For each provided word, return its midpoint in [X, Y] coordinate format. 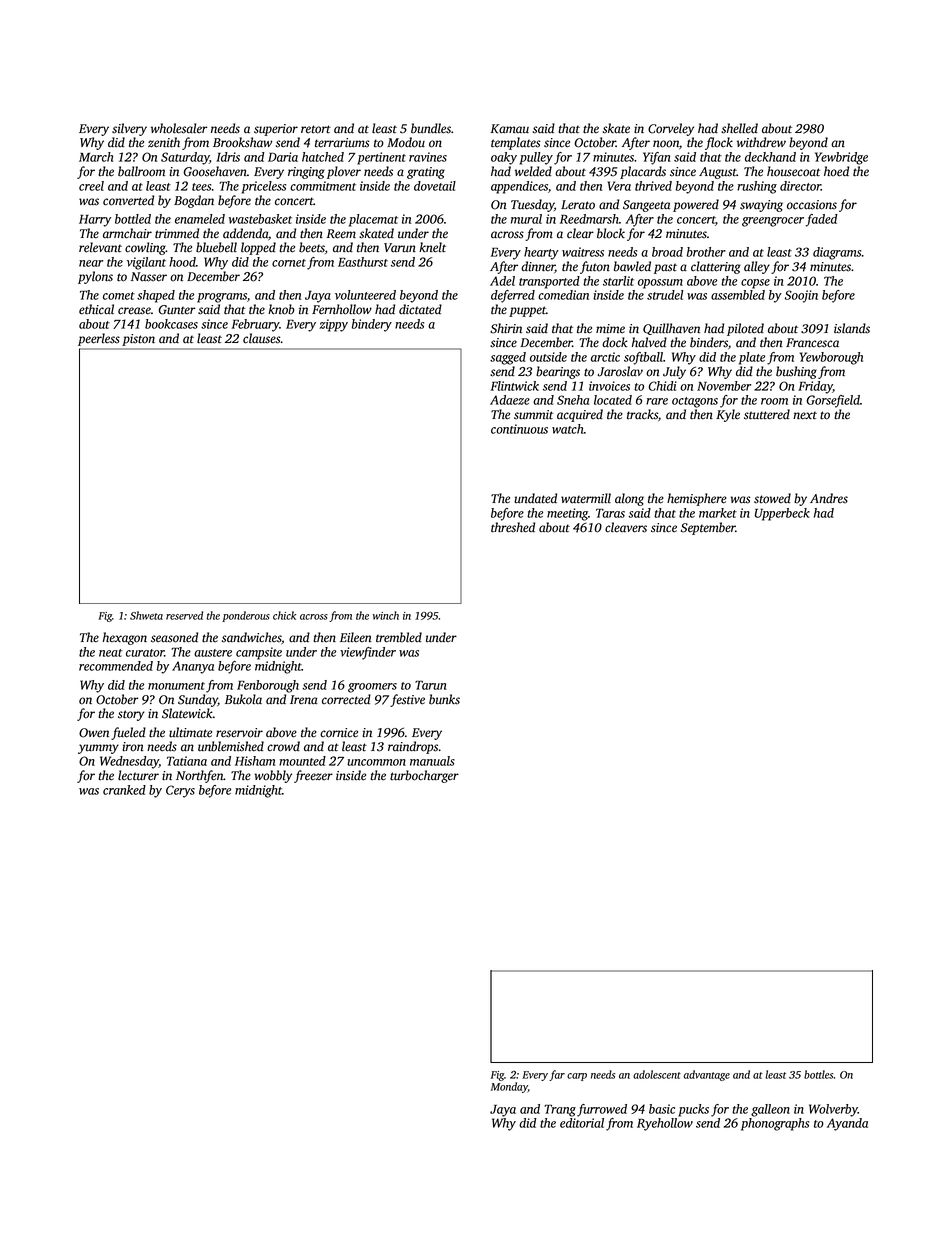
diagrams [837, 253]
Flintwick [515, 386]
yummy [98, 749]
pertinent [381, 158]
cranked [124, 790]
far [557, 1075]
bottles [819, 1074]
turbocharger [424, 776]
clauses [262, 338]
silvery [129, 129]
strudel [665, 295]
